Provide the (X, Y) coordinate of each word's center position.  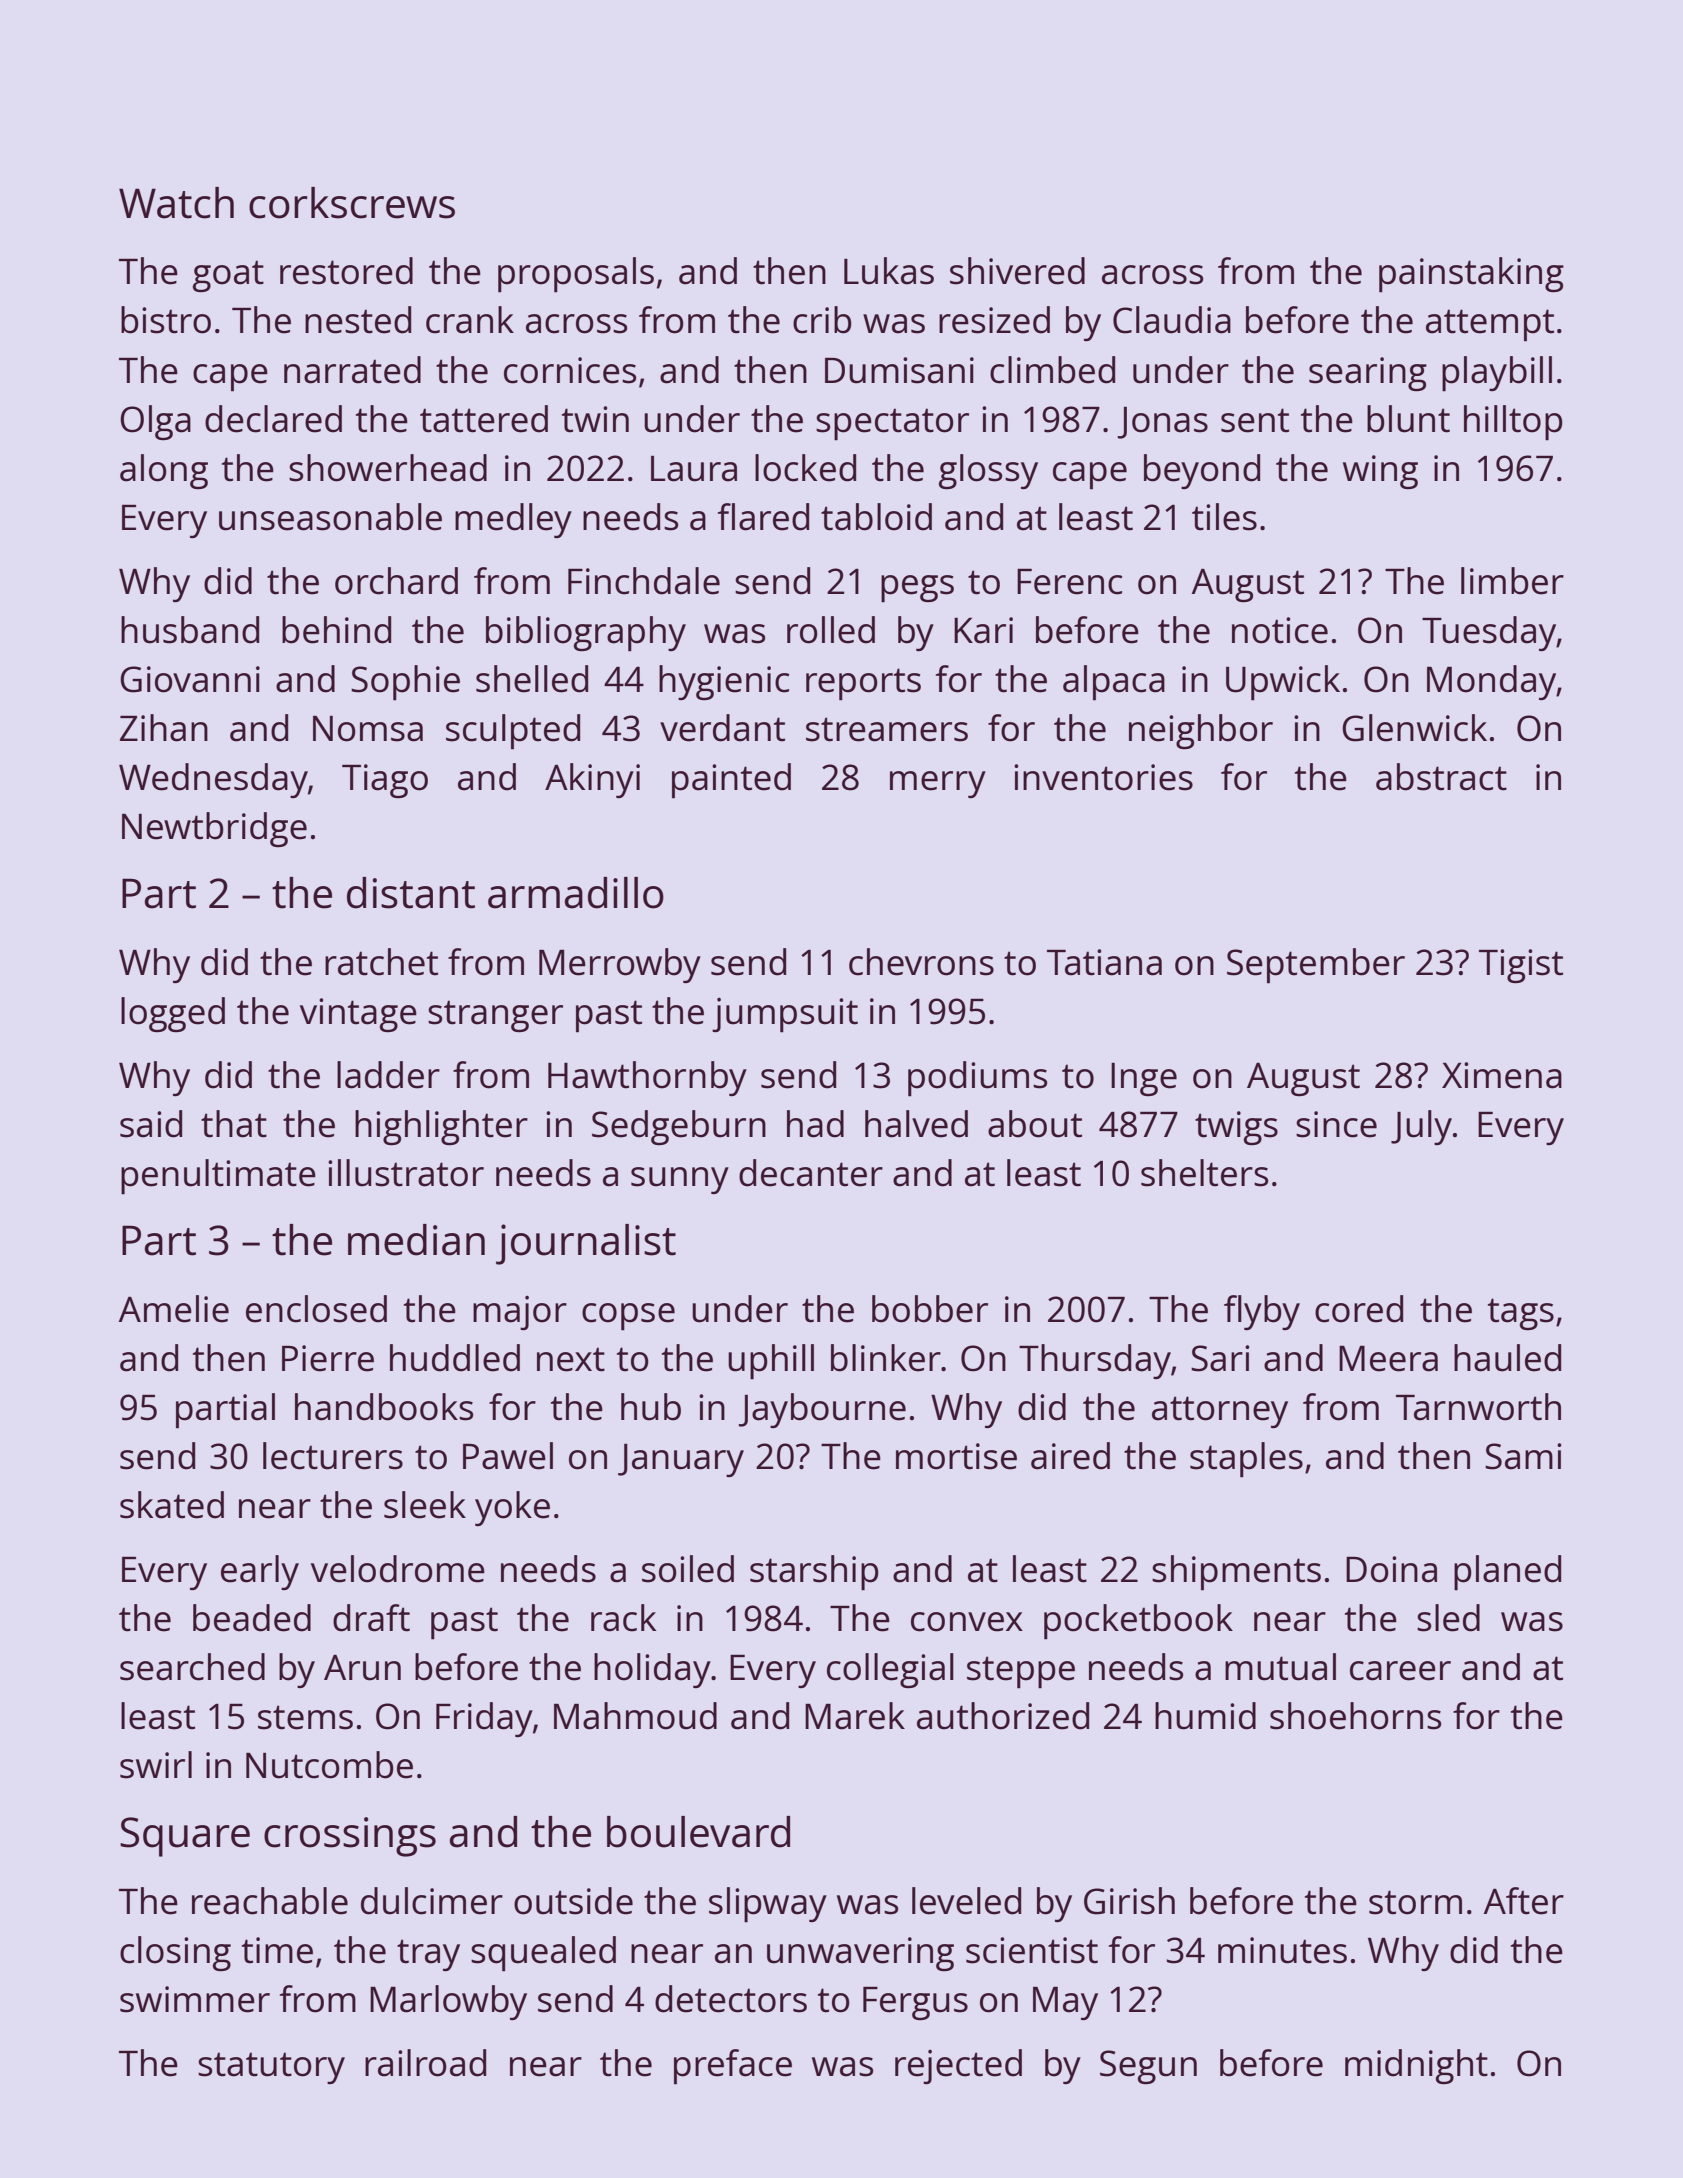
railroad (425, 2063)
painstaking (1471, 275)
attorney (1220, 1412)
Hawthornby (647, 1078)
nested (358, 320)
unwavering (860, 1954)
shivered (1017, 271)
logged (173, 1014)
